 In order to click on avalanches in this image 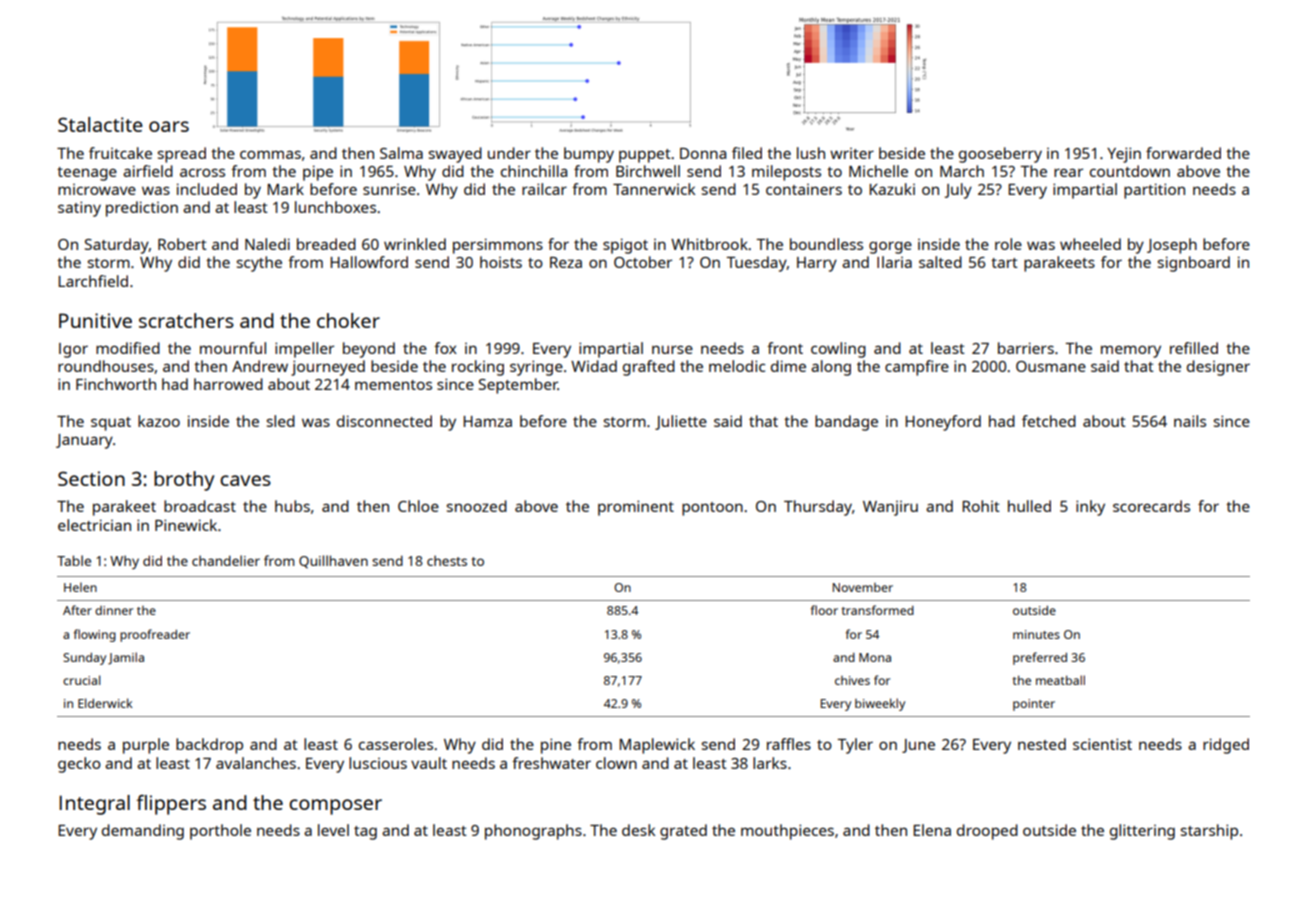, I will do `click(256, 763)`.
